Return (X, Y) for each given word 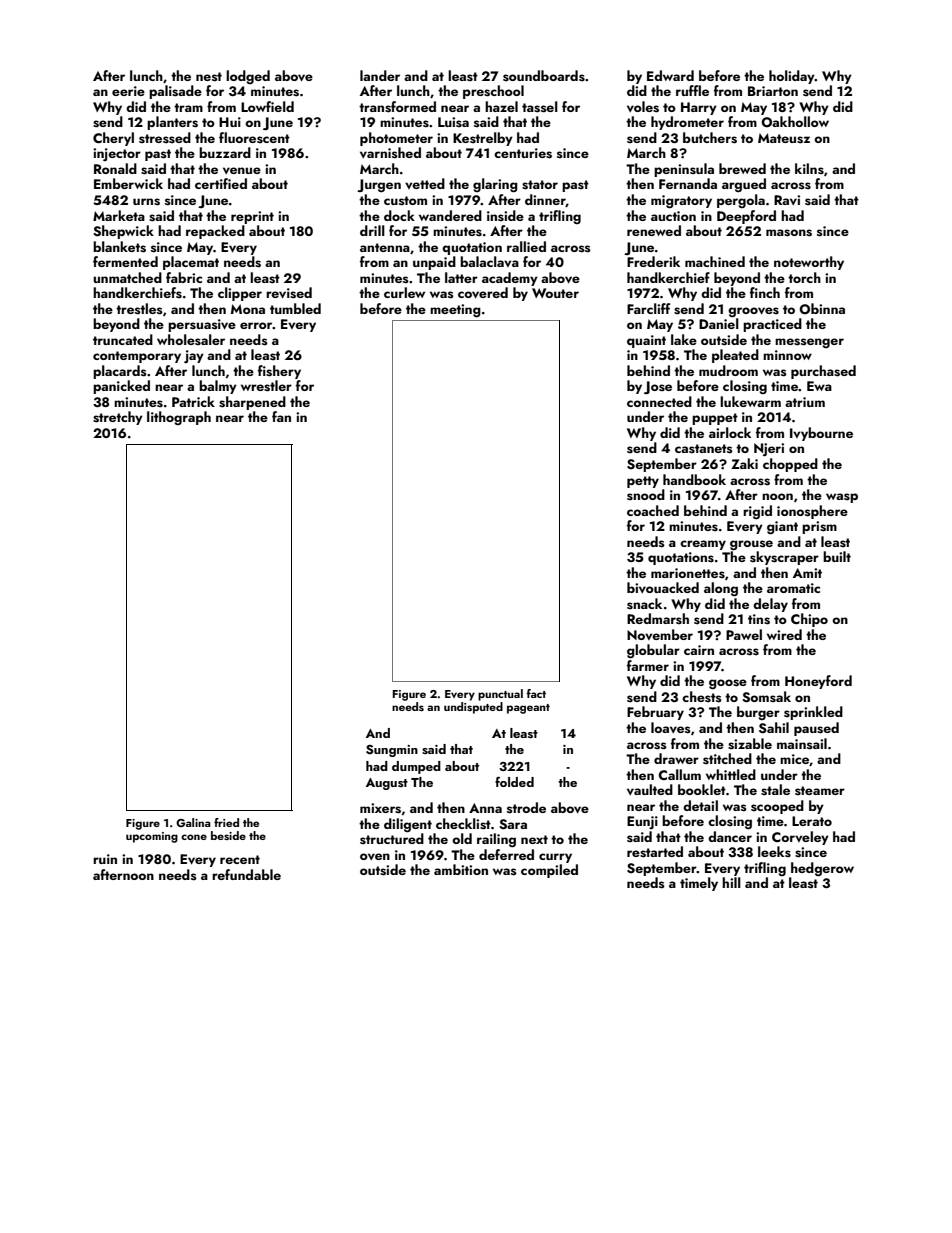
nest (209, 77)
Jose (658, 387)
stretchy (118, 418)
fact (536, 693)
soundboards (544, 76)
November (660, 634)
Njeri (769, 449)
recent (240, 859)
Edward (670, 75)
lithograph (179, 418)
